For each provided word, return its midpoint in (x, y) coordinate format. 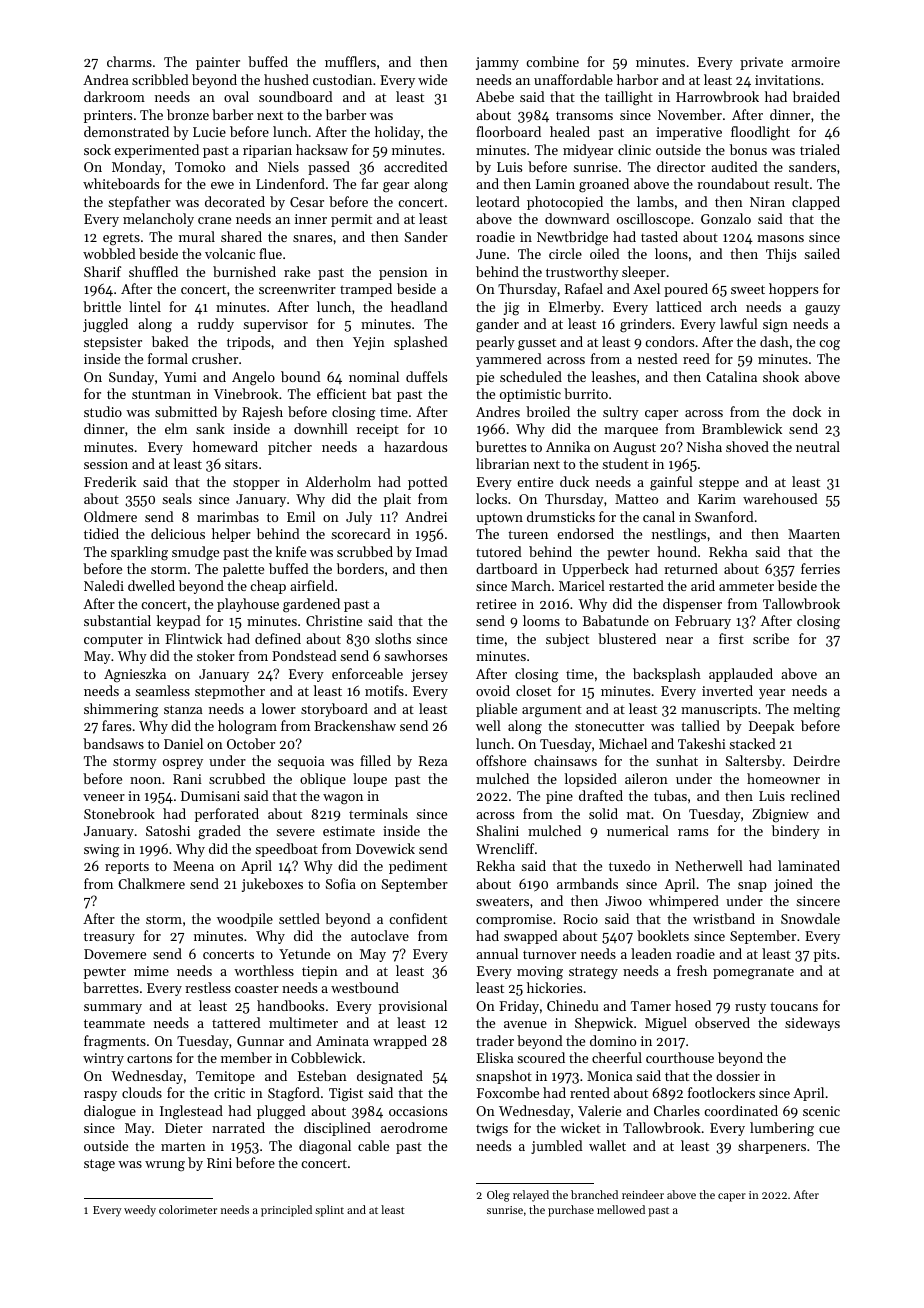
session (106, 464)
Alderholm (338, 481)
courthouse (680, 1057)
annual (497, 953)
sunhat (677, 760)
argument (552, 711)
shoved (747, 446)
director (681, 166)
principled (286, 1211)
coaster (257, 988)
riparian (267, 151)
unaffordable (573, 79)
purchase (571, 1211)
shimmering (121, 710)
